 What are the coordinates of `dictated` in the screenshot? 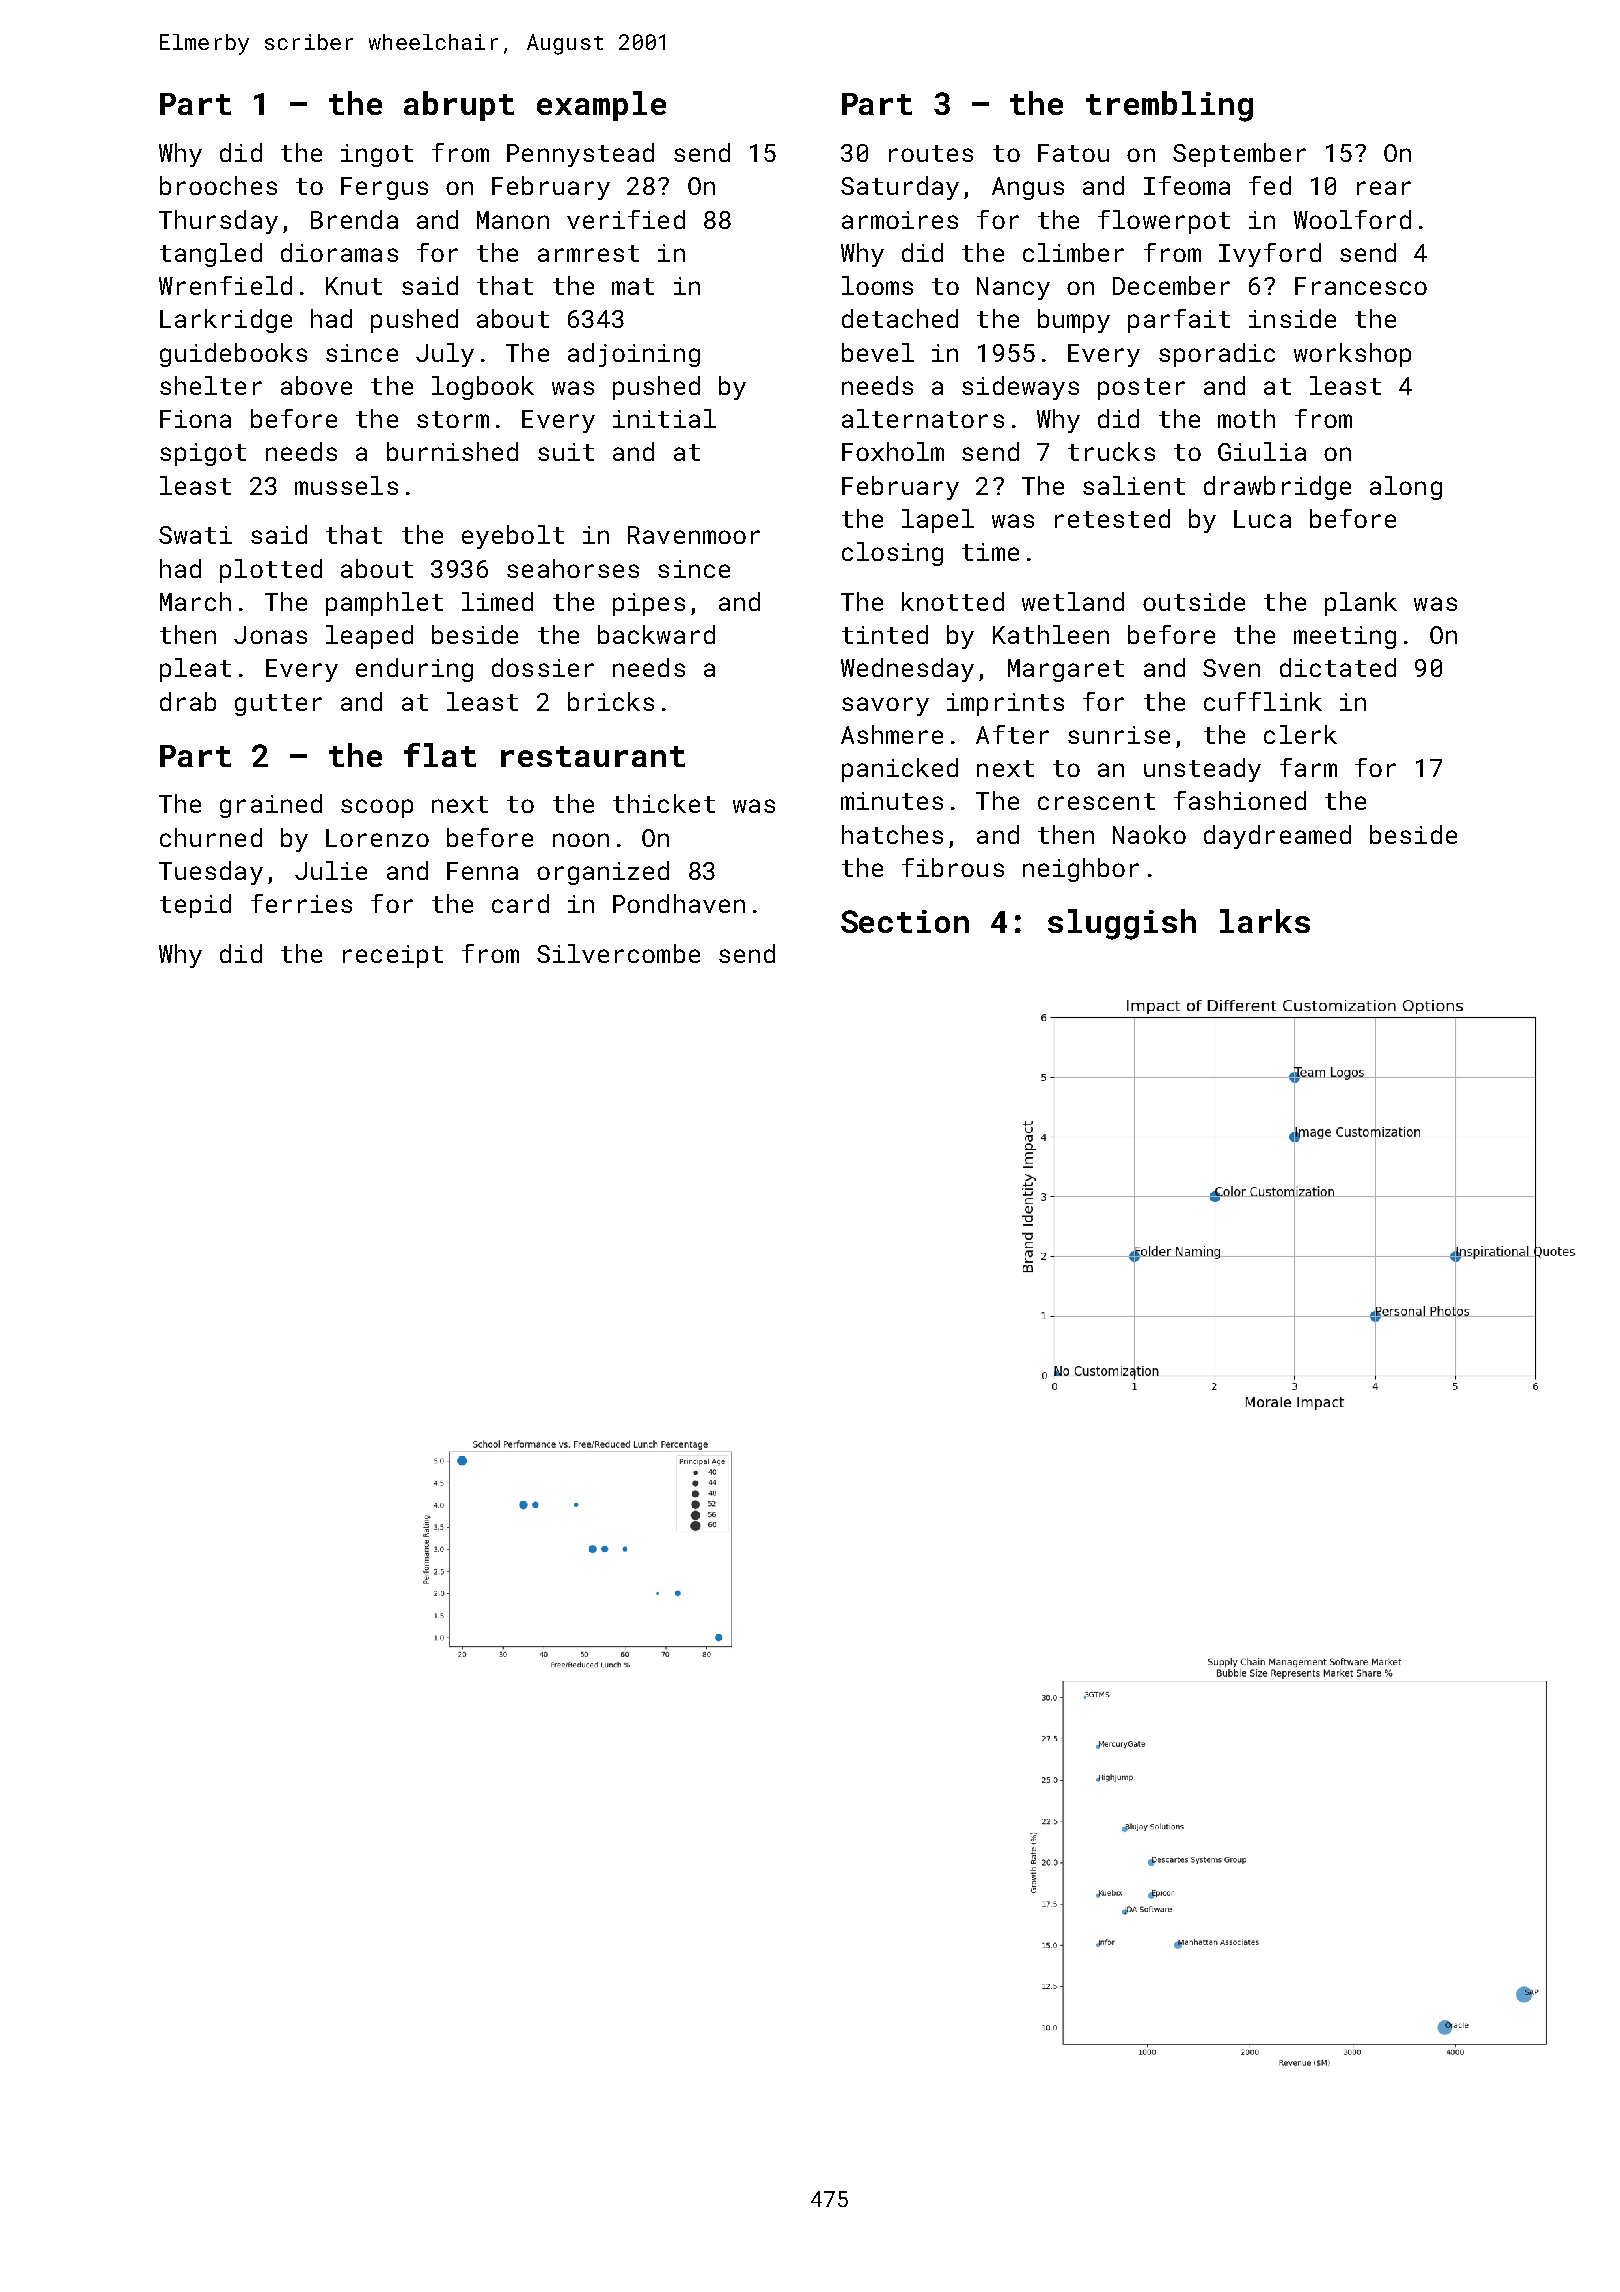 It's located at (1338, 667).
